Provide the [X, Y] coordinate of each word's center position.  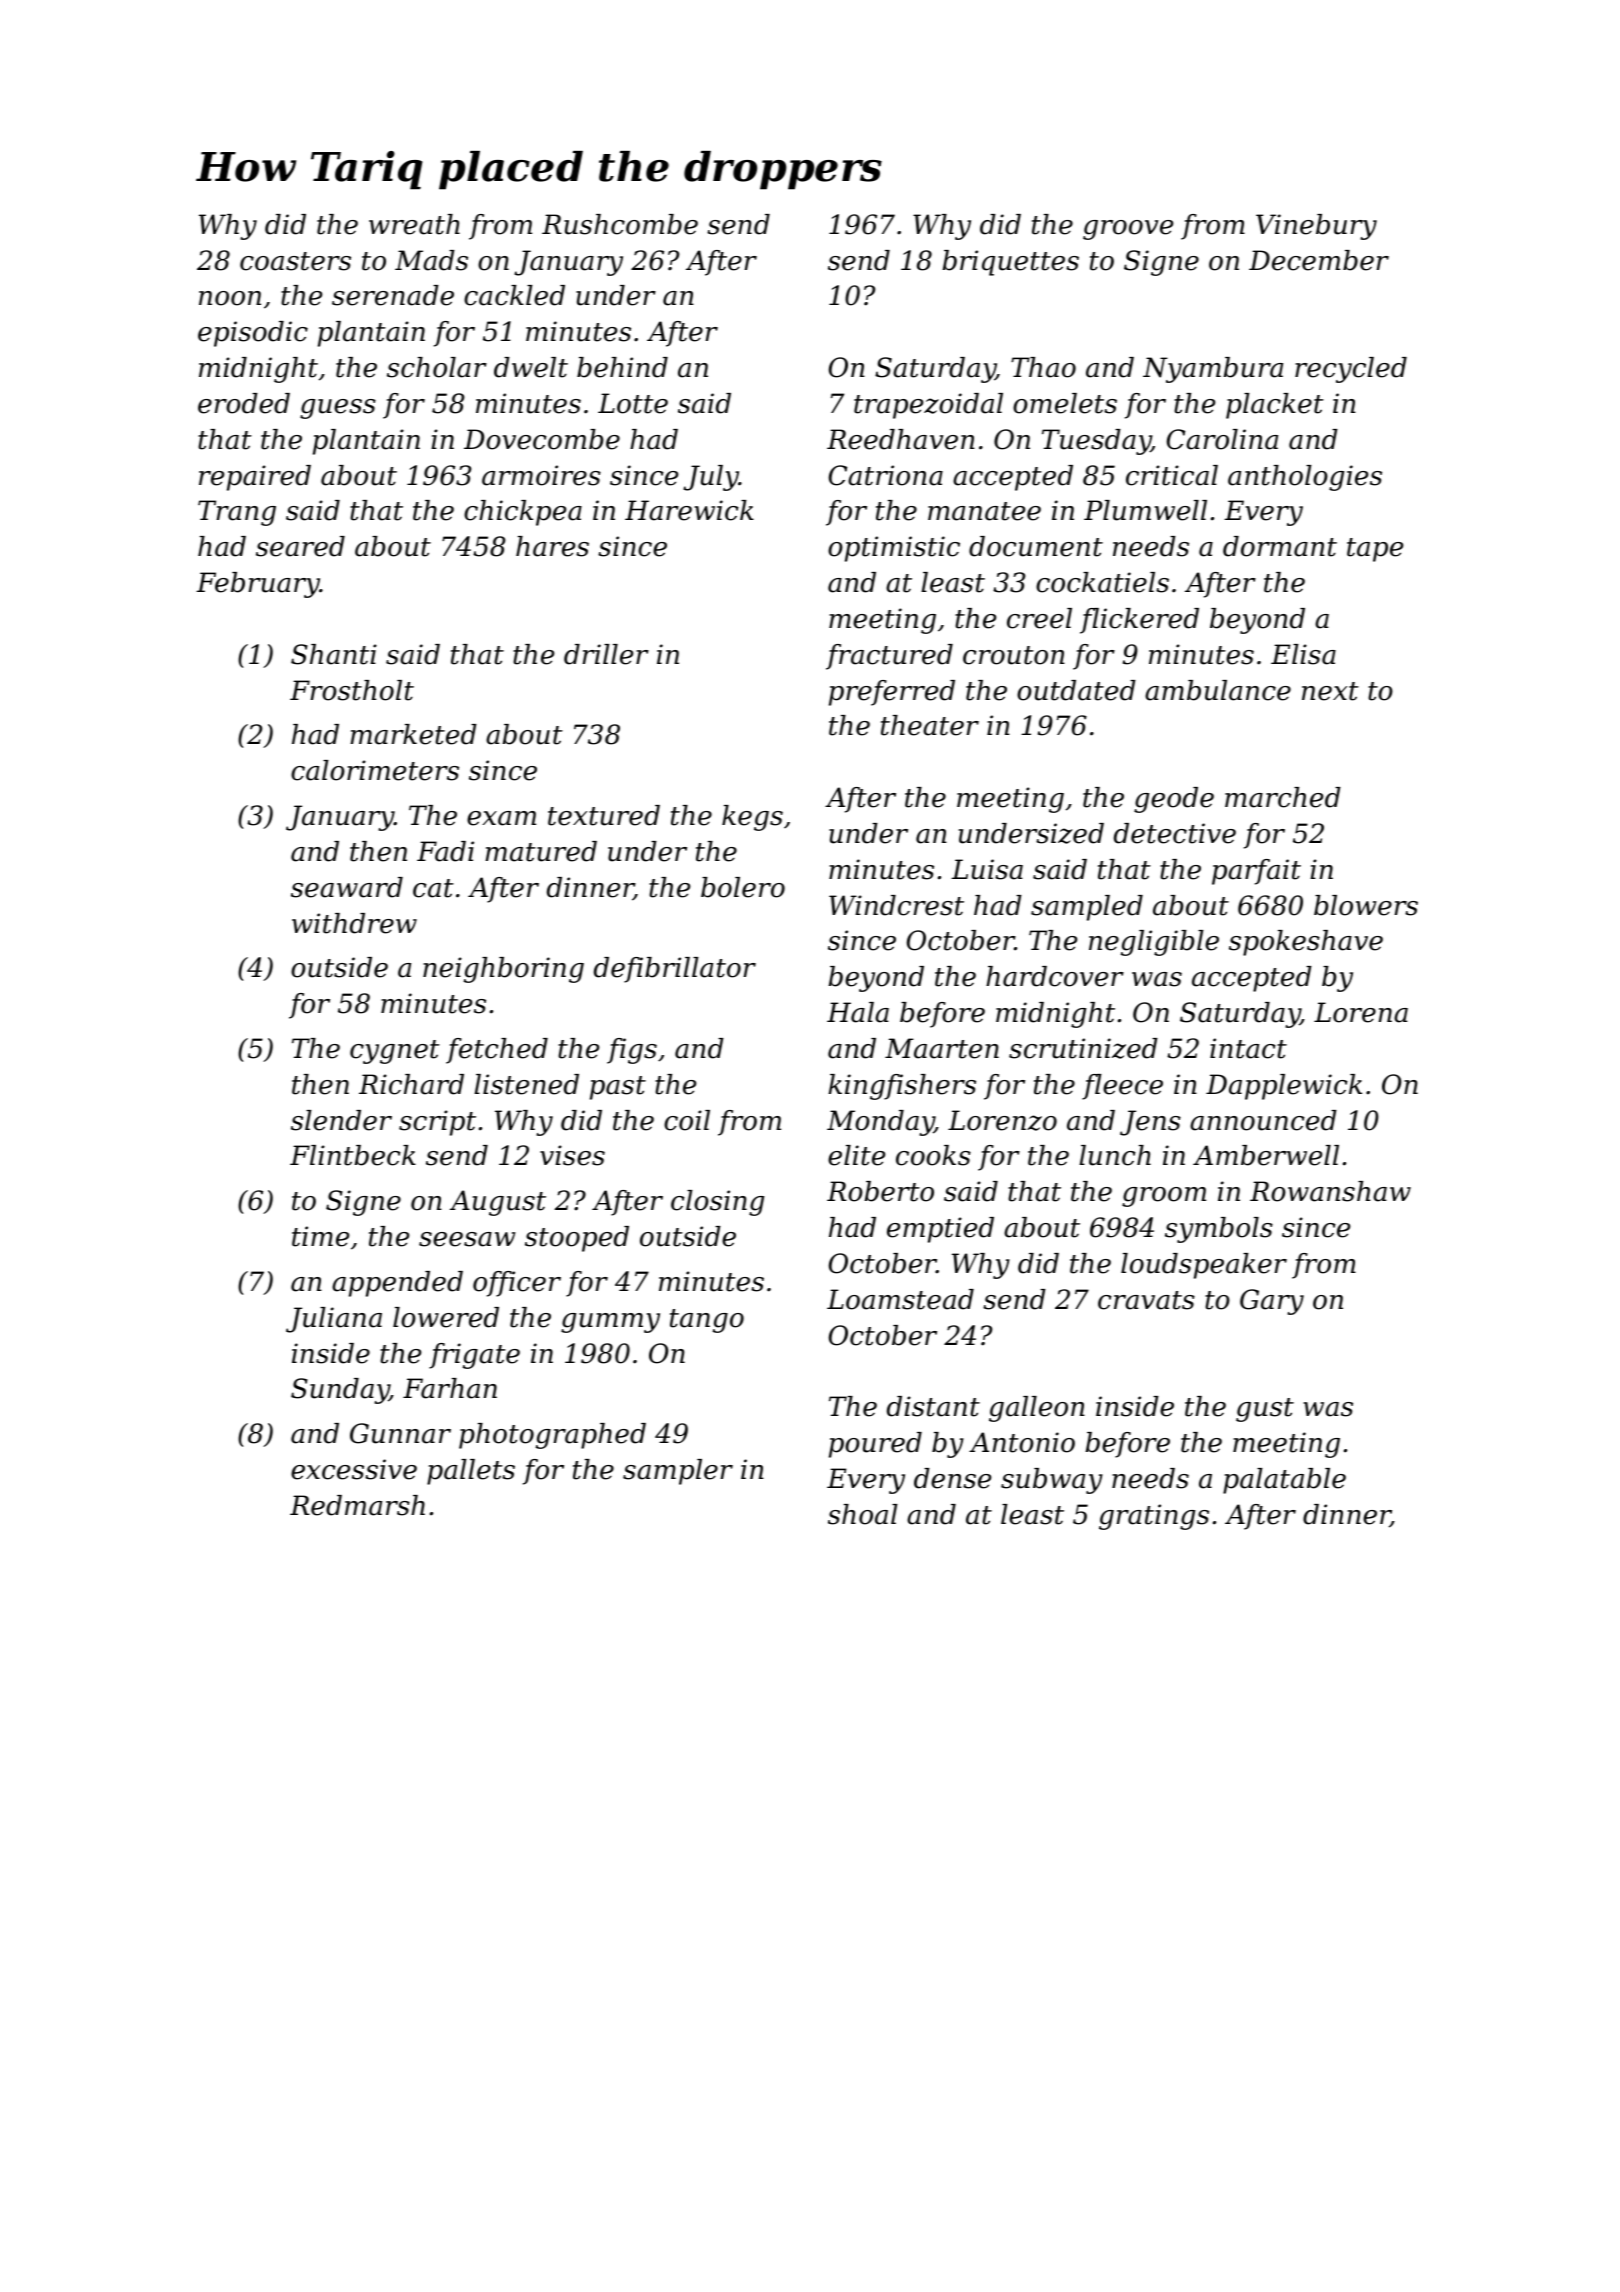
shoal [863, 1514]
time [320, 1236]
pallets [471, 1472]
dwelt [531, 367]
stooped [577, 1239]
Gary [1272, 1302]
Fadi [445, 851]
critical [1172, 475]
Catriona [886, 475]
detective [1175, 833]
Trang [237, 513]
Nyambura [1213, 370]
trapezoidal [928, 406]
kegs [752, 818]
